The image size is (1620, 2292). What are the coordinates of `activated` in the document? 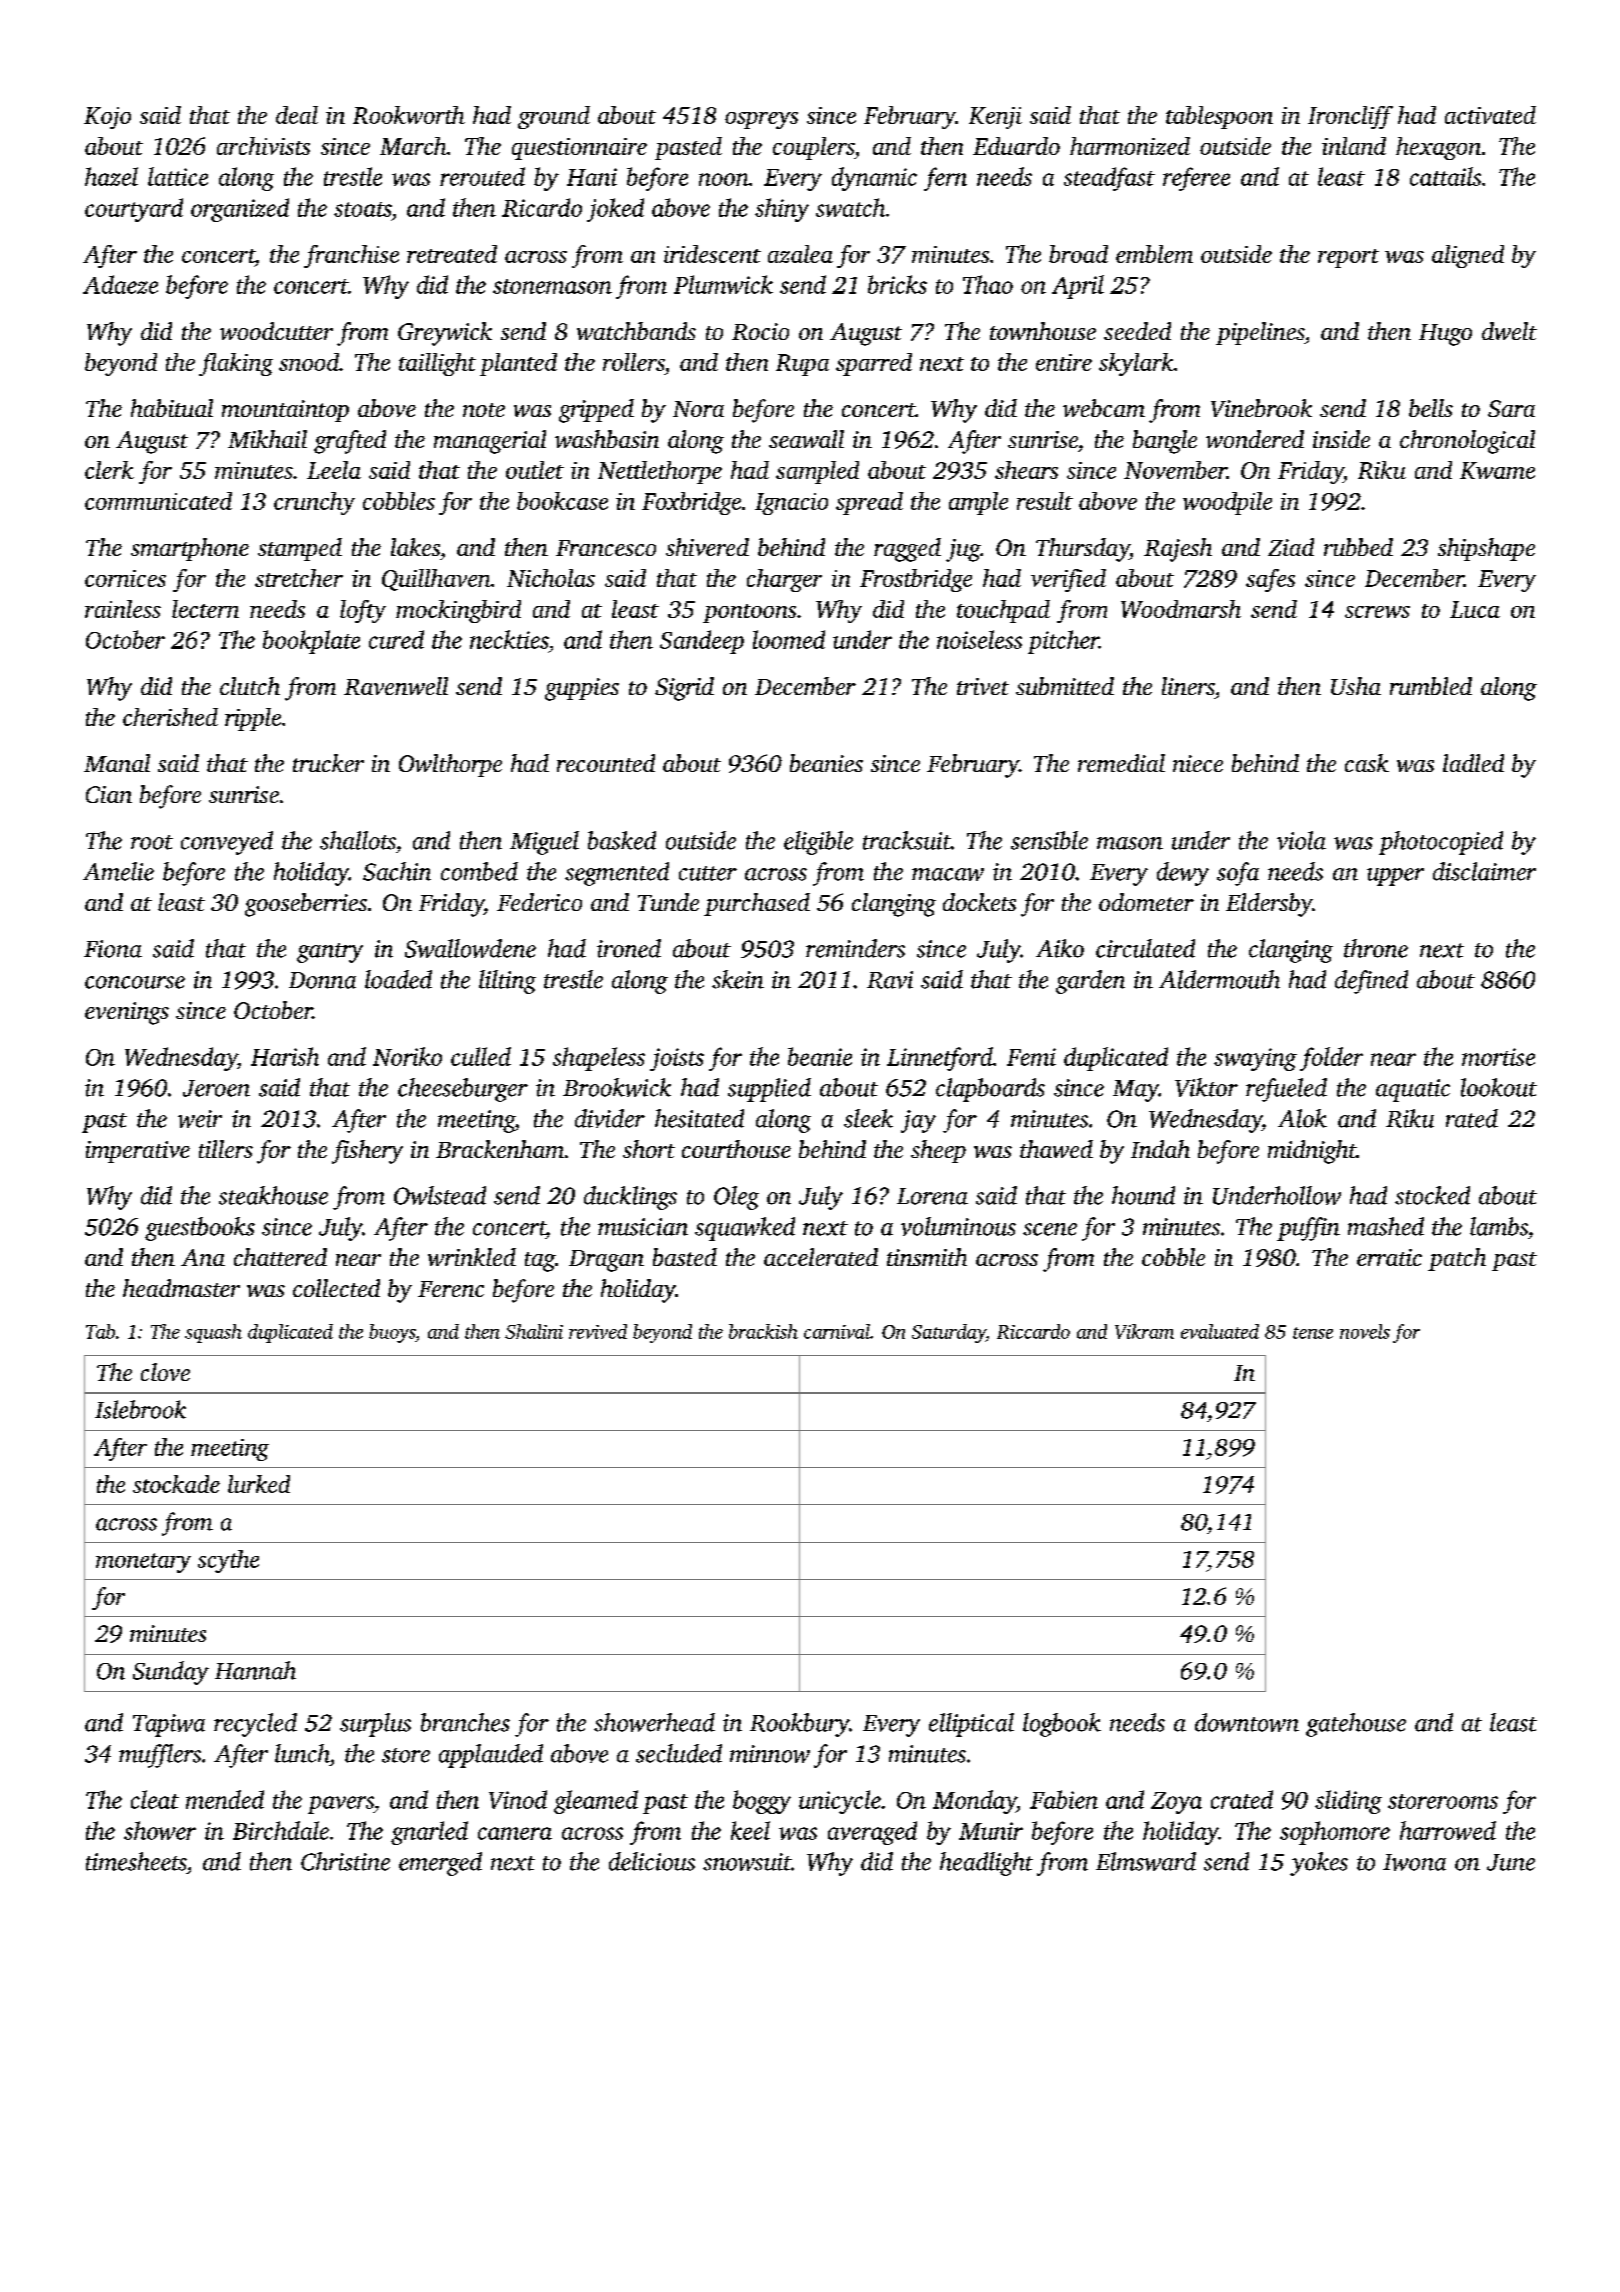 It's located at (1490, 115).
